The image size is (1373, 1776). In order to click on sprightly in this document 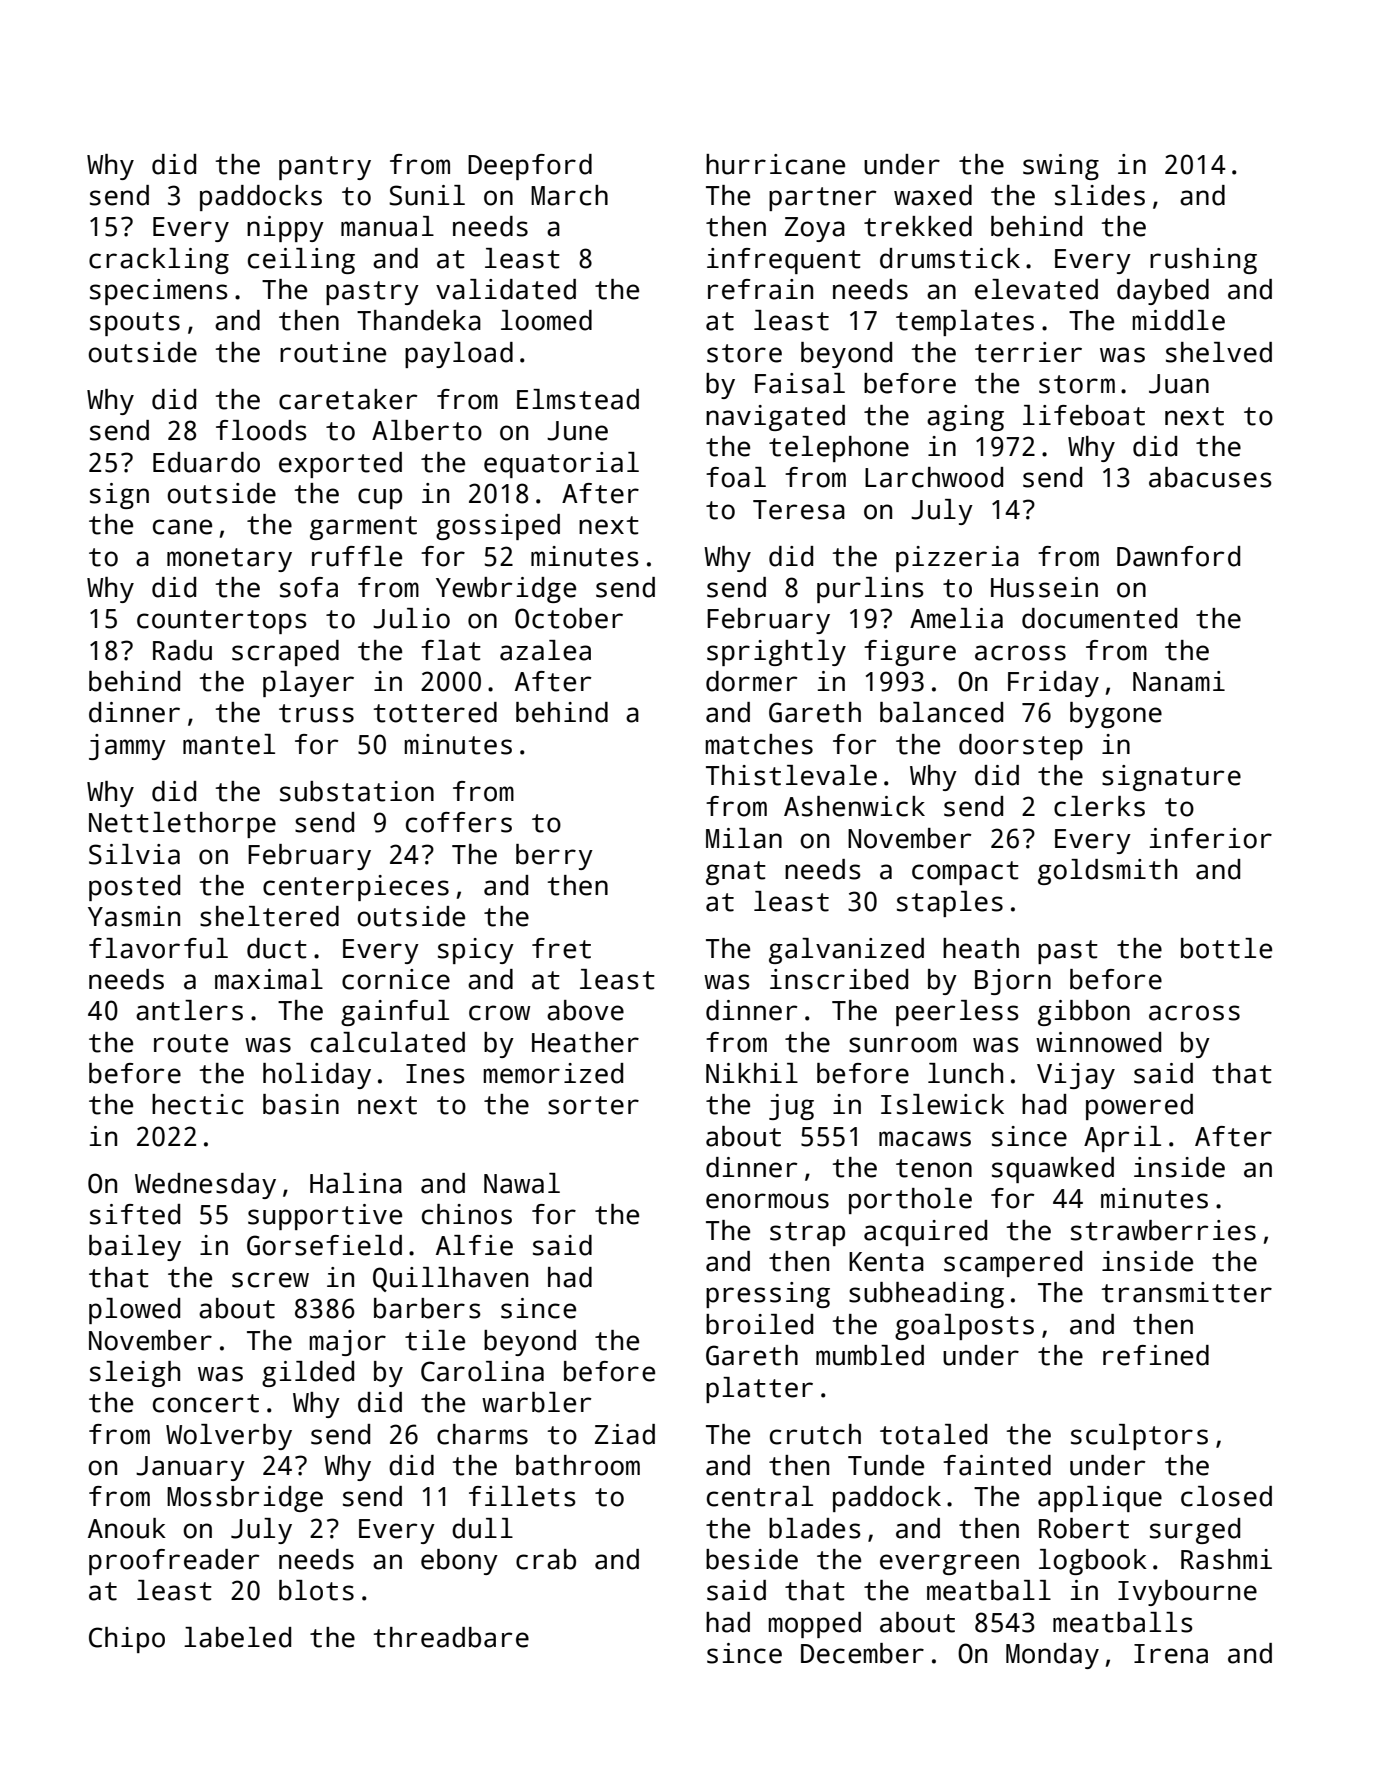, I will do `click(776, 653)`.
